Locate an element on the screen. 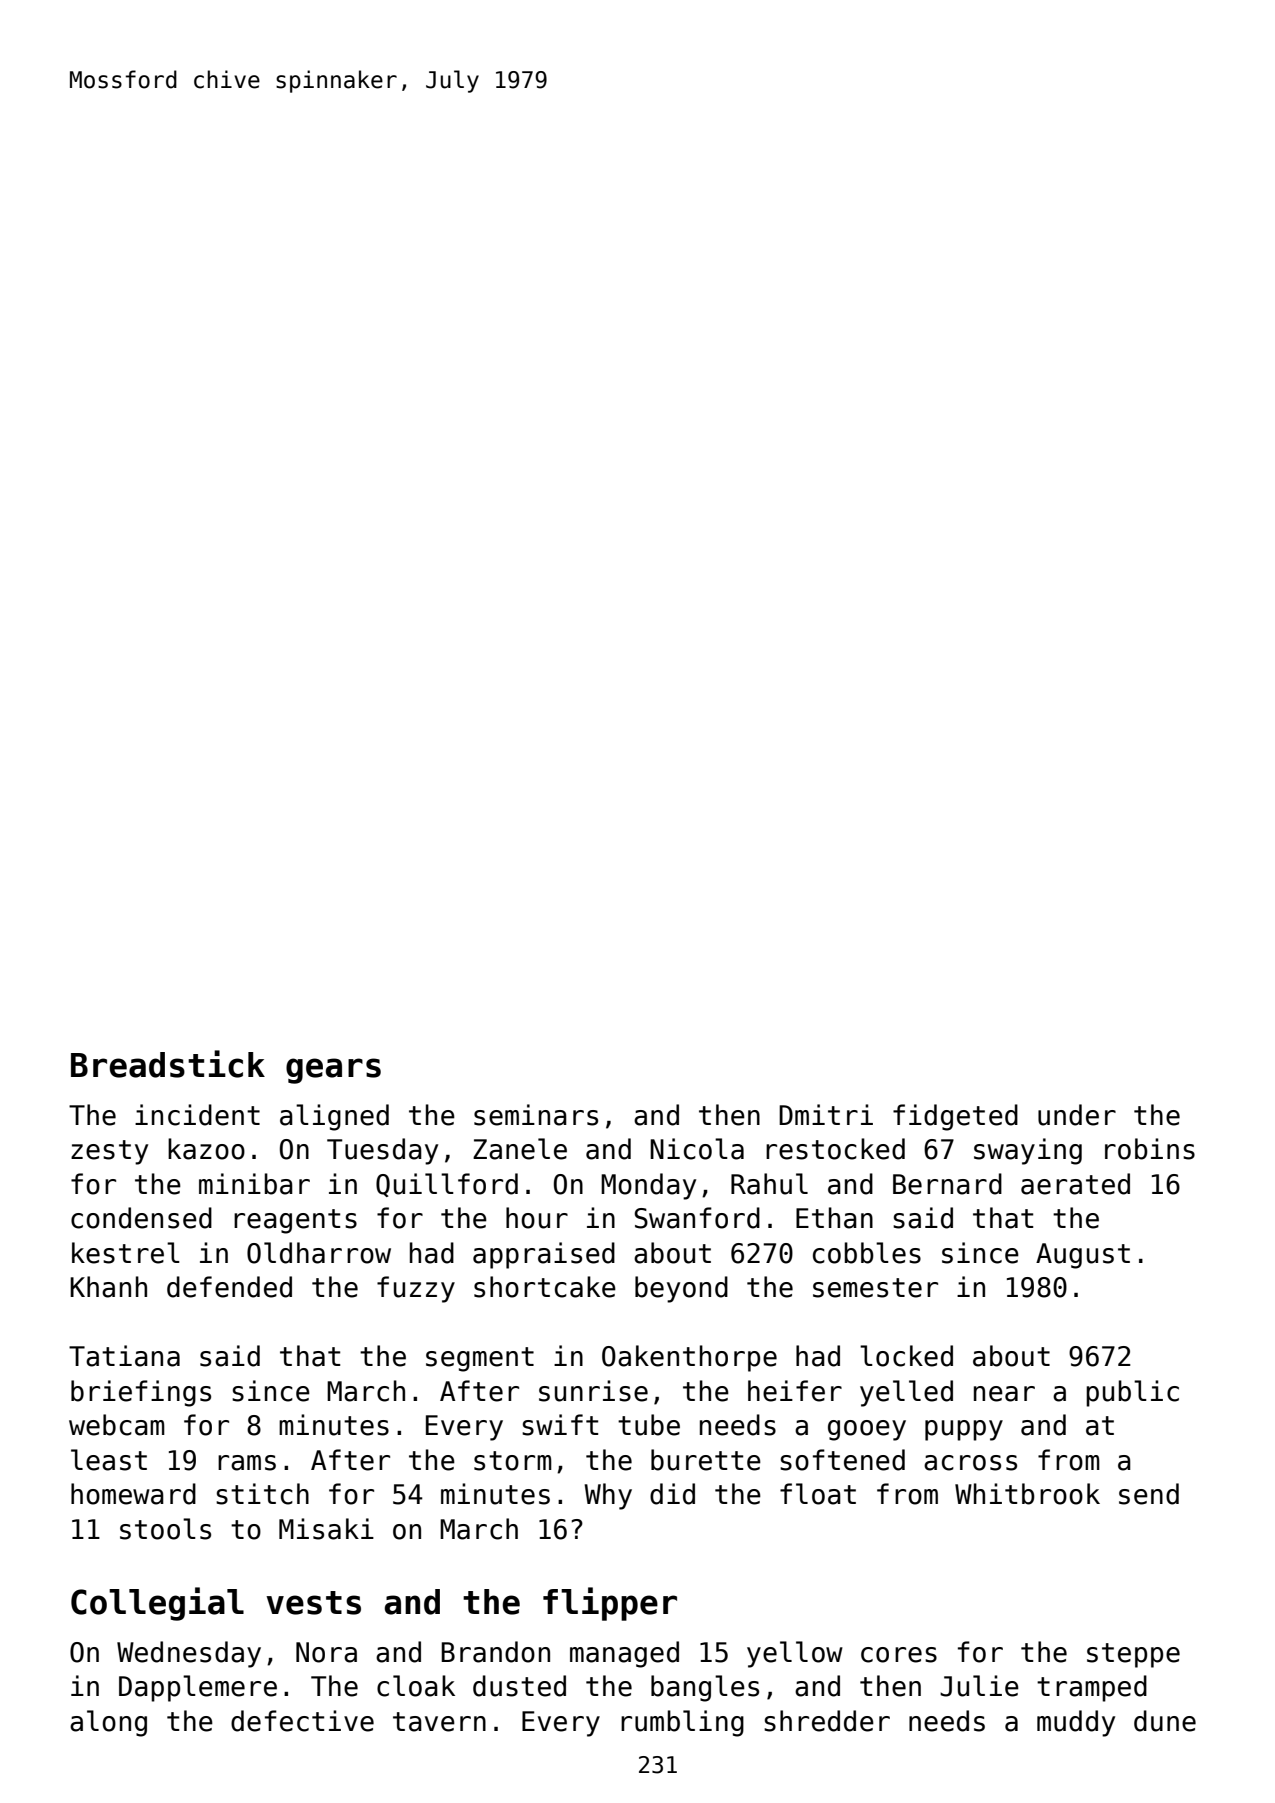  Whitbrook is located at coordinates (1027, 1494).
